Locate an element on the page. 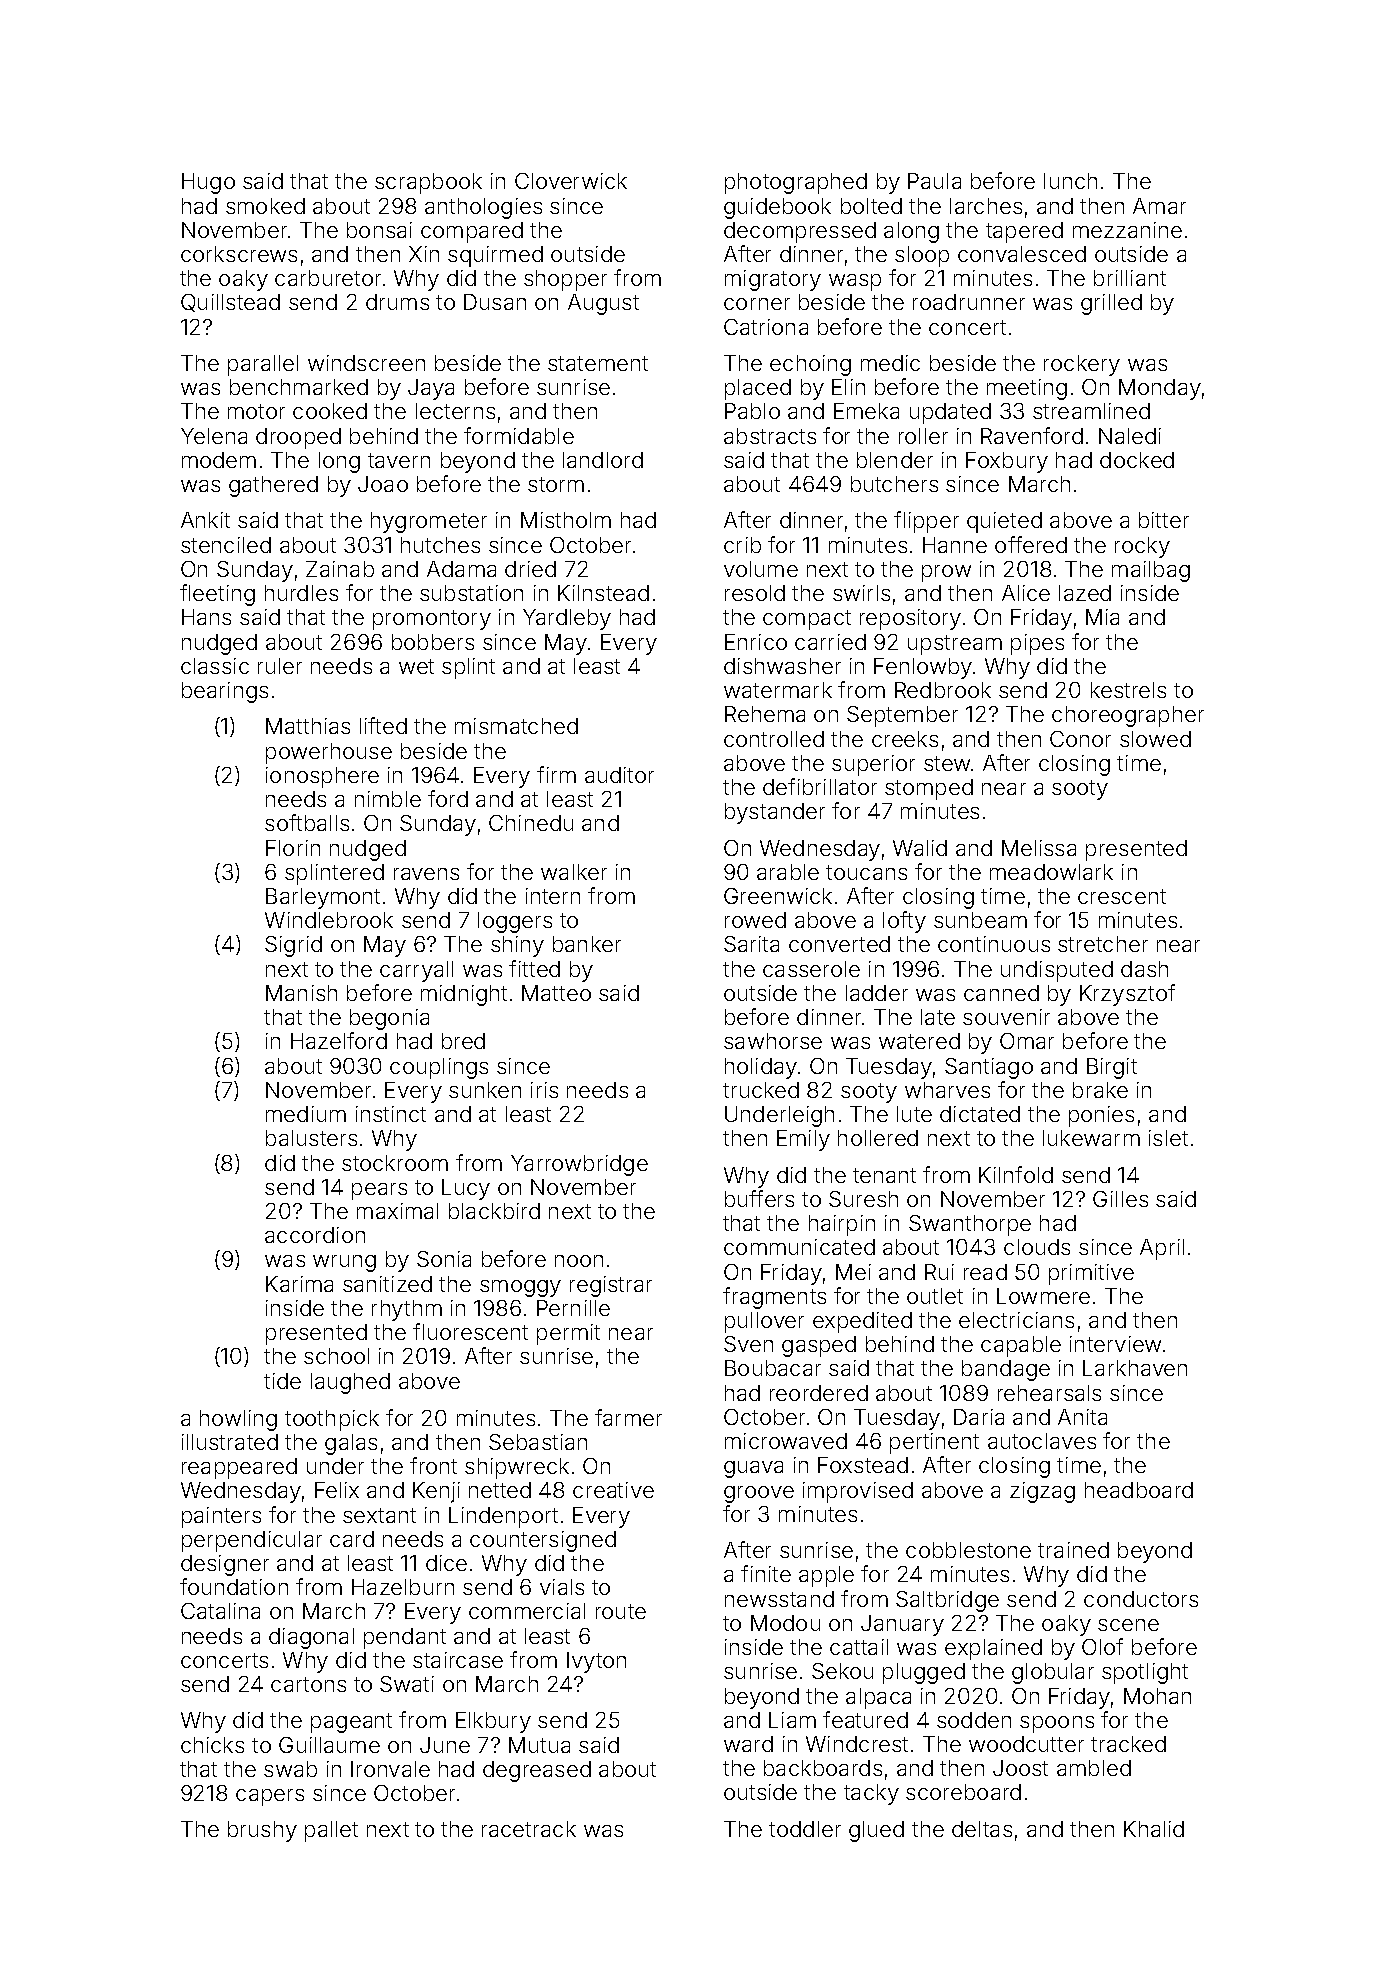 The width and height of the document is (1386, 1969). cobblestone is located at coordinates (968, 1550).
